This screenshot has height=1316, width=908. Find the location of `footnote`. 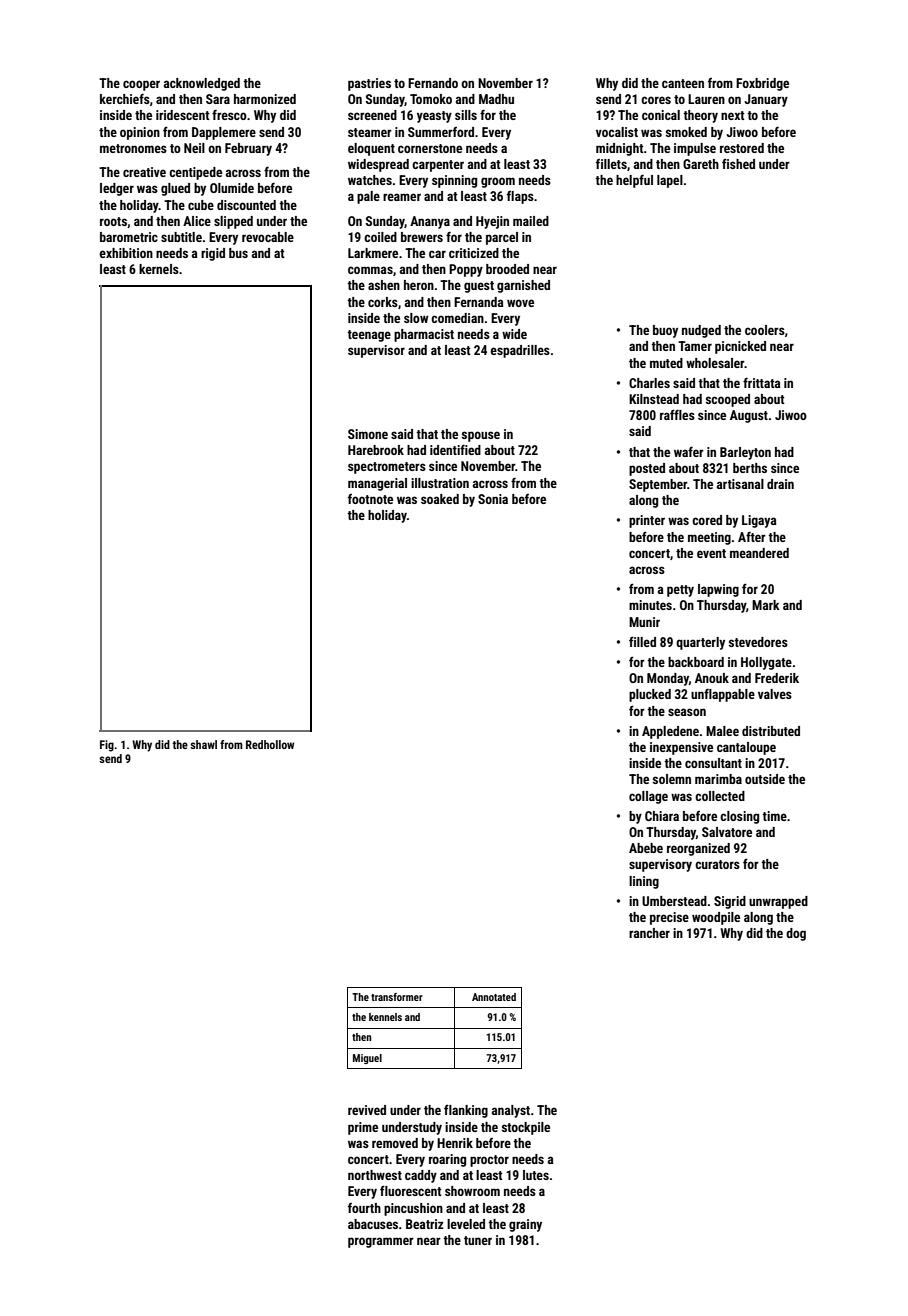

footnote is located at coordinates (370, 499).
